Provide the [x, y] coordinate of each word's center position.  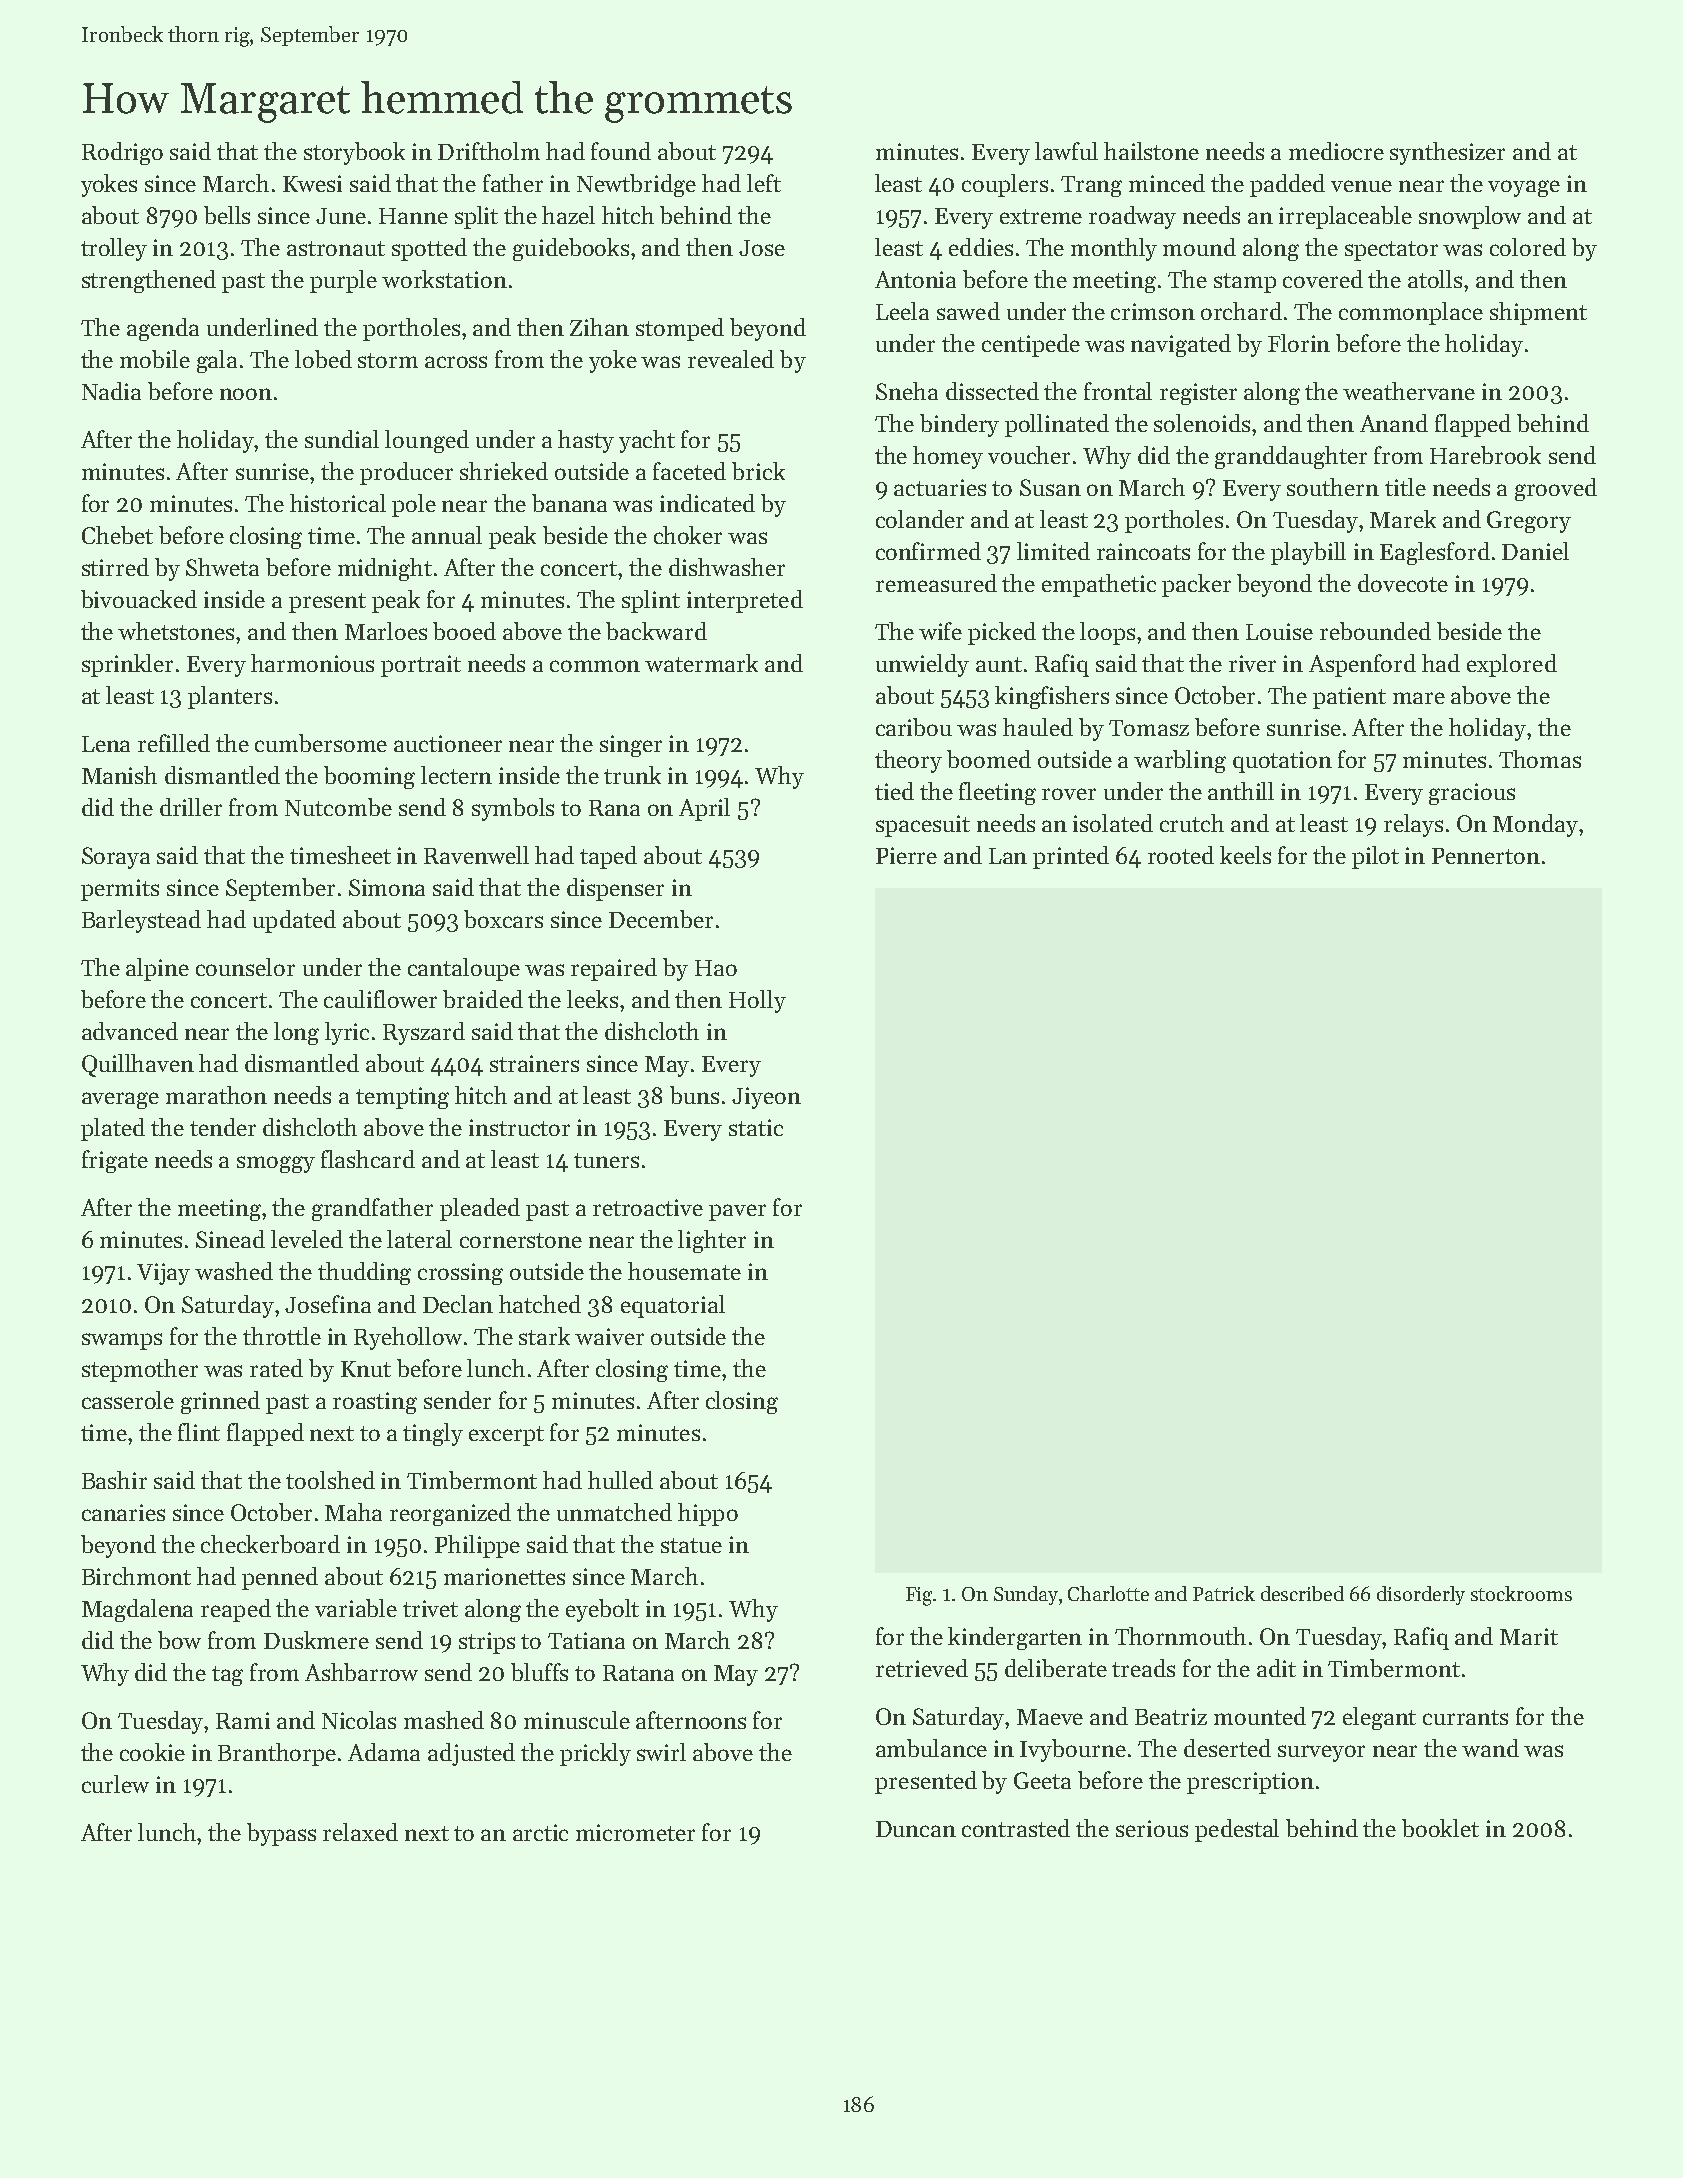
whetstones [176, 631]
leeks [592, 999]
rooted [1181, 855]
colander [920, 519]
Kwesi [312, 183]
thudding [364, 1273]
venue [1361, 186]
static [756, 1127]
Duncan [916, 1829]
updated [294, 921]
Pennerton [1486, 856]
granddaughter [1291, 457]
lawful [1066, 151]
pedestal [1237, 1830]
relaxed [360, 1832]
